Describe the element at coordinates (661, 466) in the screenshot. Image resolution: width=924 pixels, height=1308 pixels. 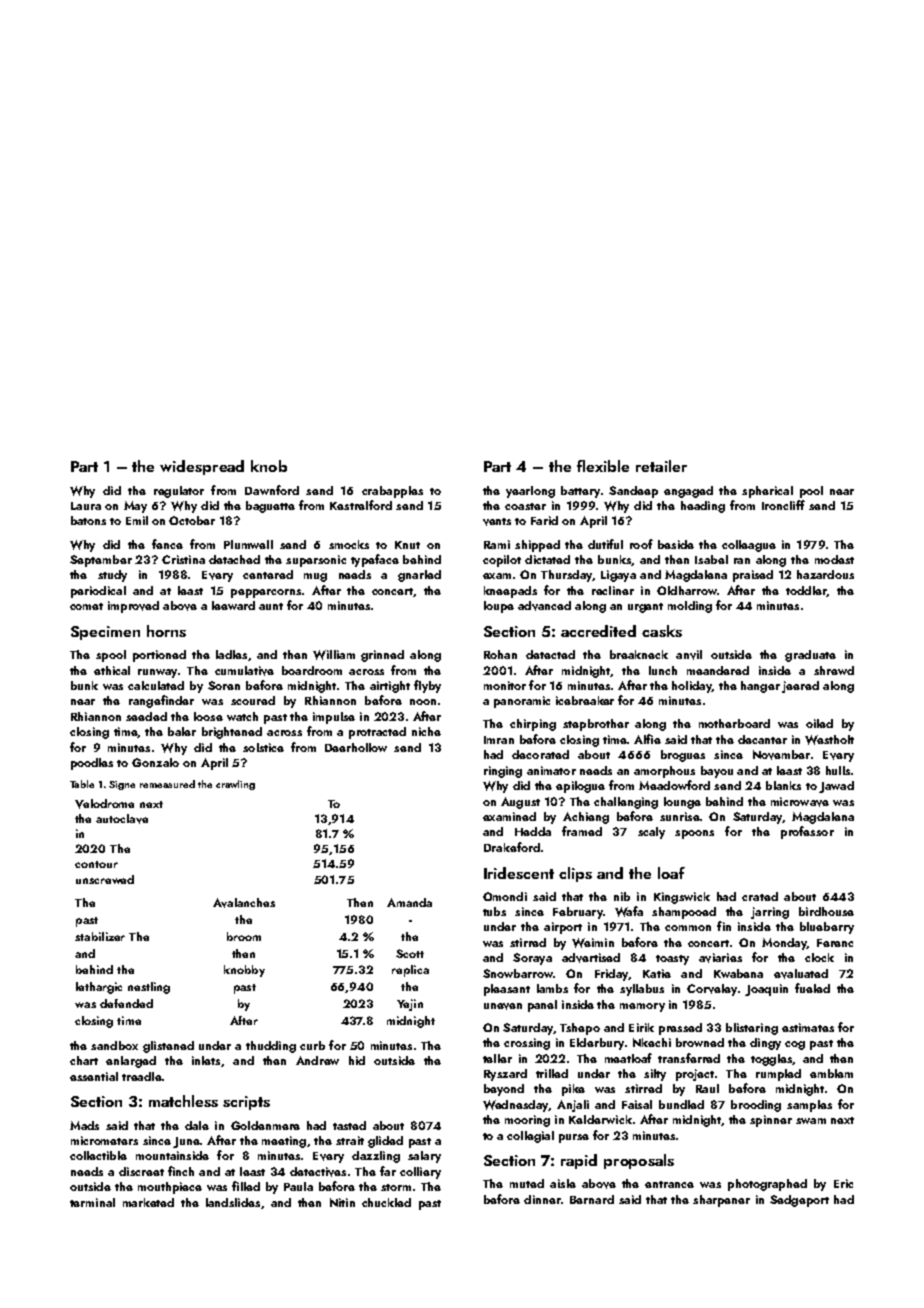
I see `retailer` at that location.
